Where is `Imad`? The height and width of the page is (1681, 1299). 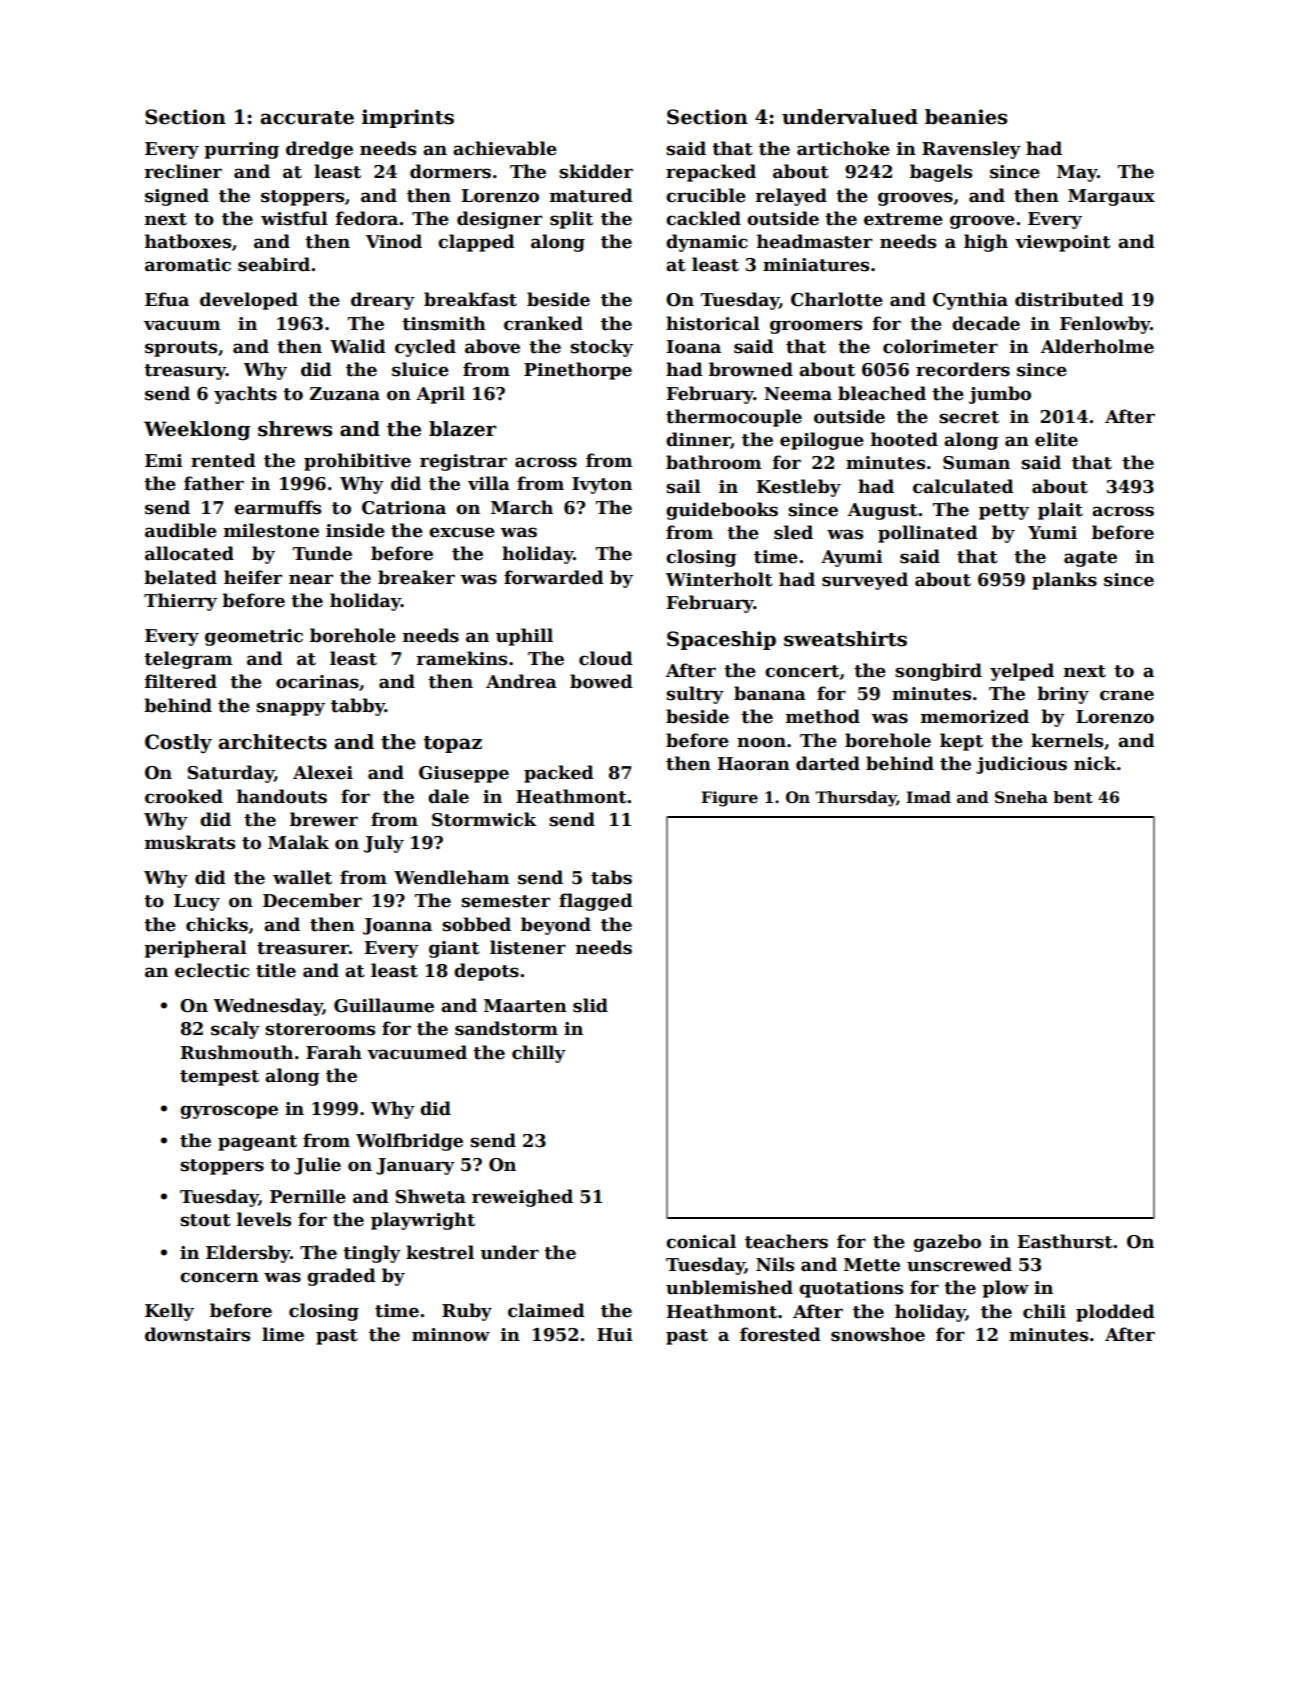 Imad is located at coordinates (928, 797).
